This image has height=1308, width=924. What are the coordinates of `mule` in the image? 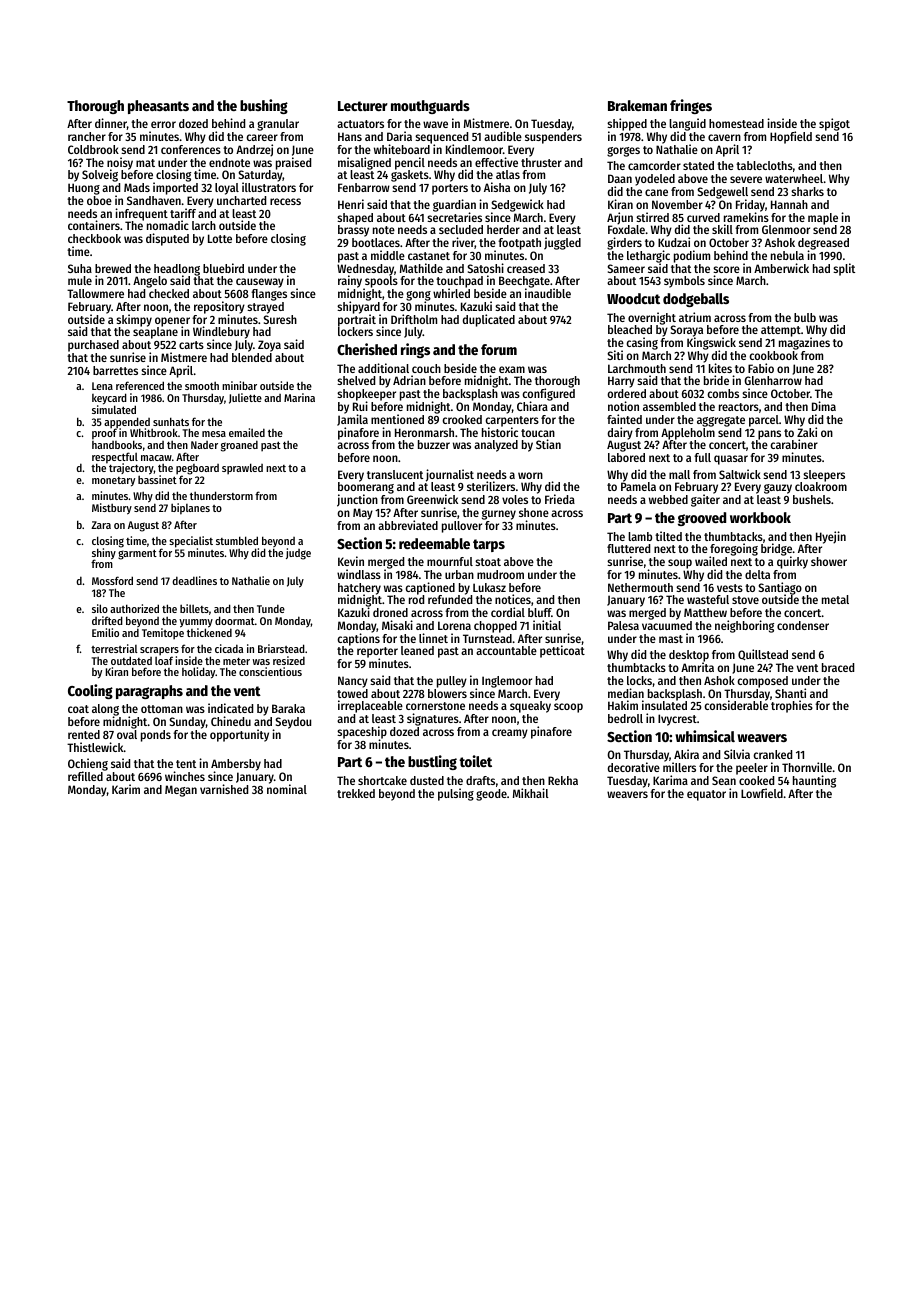 It's located at (80, 280).
